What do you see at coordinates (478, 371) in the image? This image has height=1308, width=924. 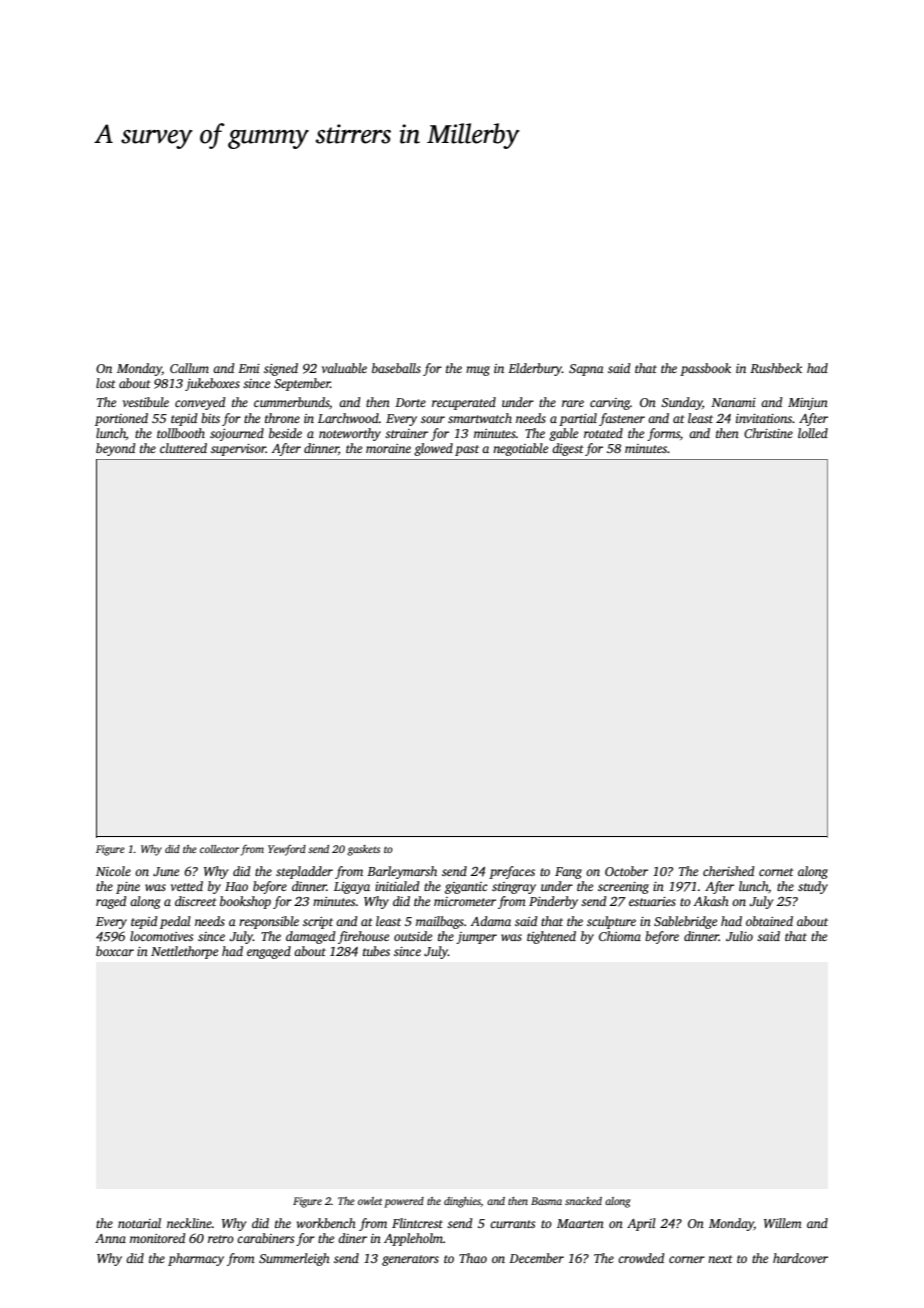 I see `mug` at bounding box center [478, 371].
